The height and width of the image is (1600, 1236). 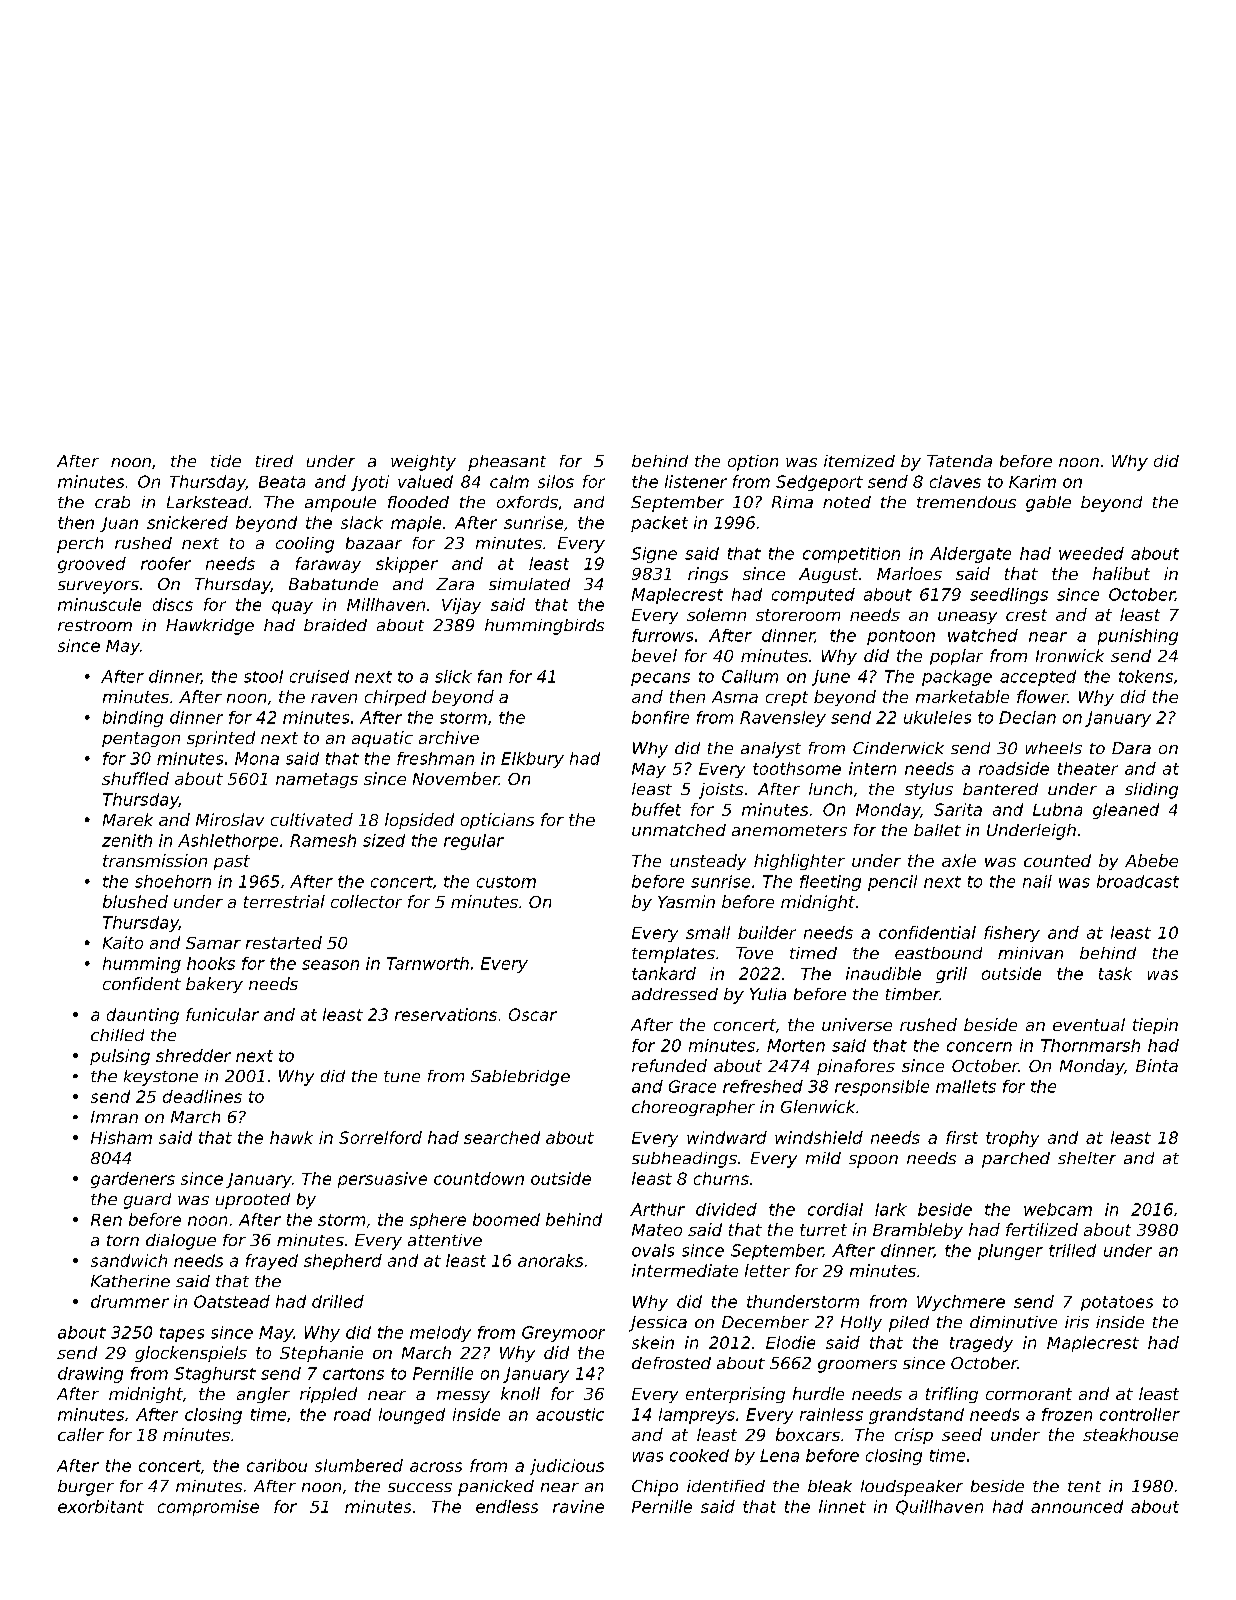 I want to click on unsteady, so click(x=708, y=862).
